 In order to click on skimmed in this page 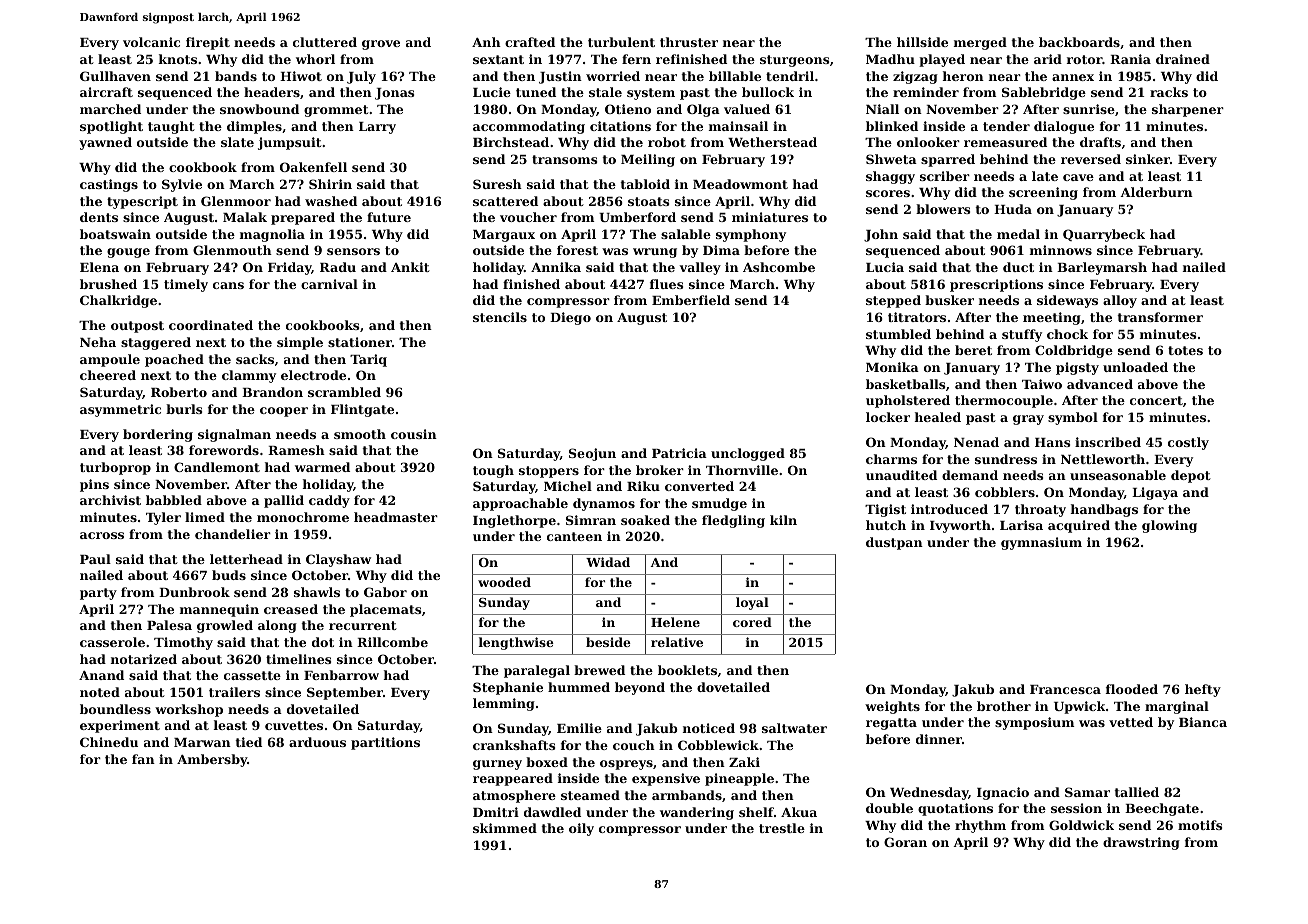, I will do `click(505, 828)`.
